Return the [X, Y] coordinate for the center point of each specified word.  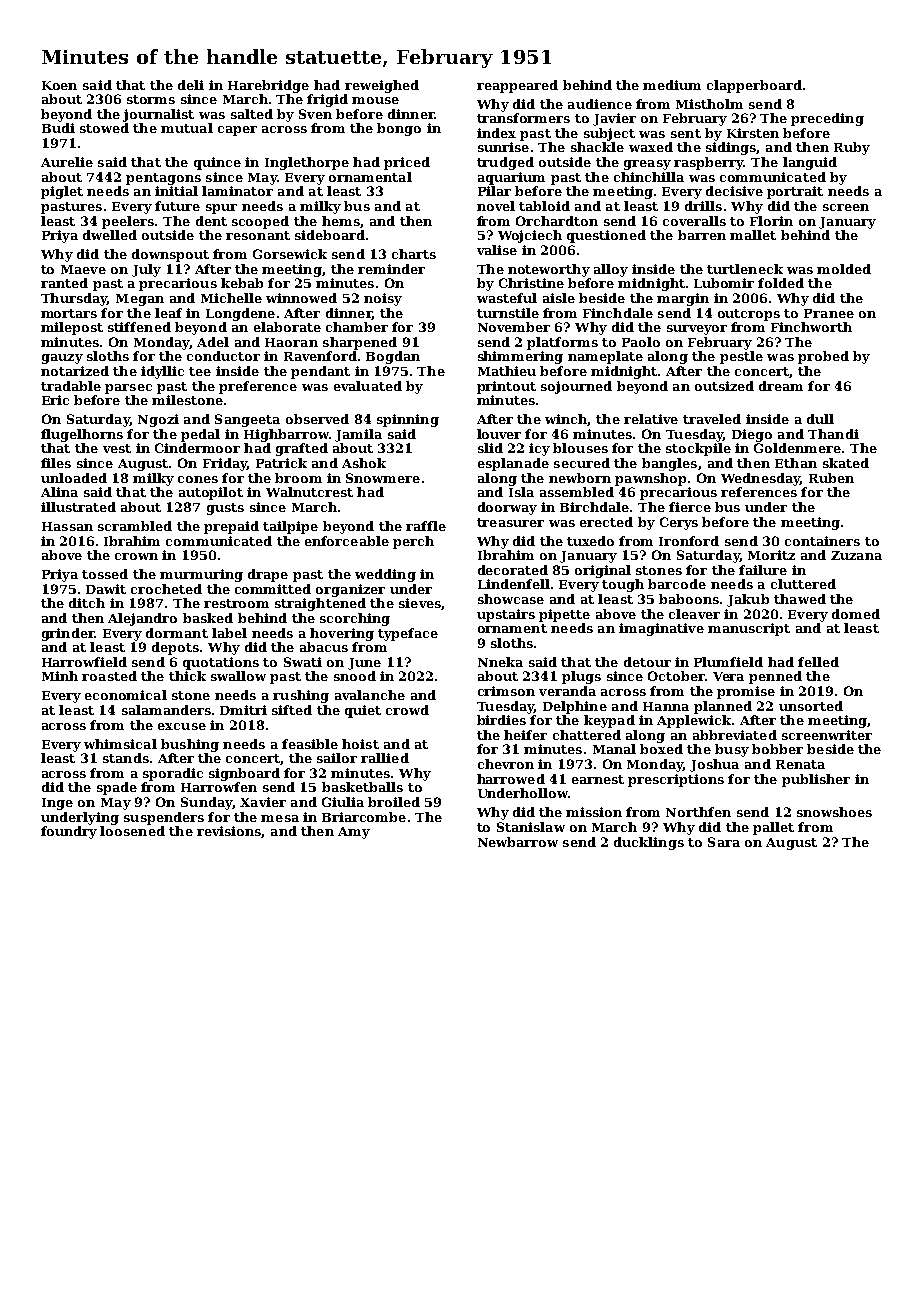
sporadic [173, 774]
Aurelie [67, 162]
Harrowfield [84, 662]
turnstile [508, 313]
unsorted [811, 706]
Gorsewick [290, 254]
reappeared [517, 86]
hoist [360, 744]
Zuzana [856, 555]
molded [844, 269]
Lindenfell [514, 584]
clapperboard [754, 86]
